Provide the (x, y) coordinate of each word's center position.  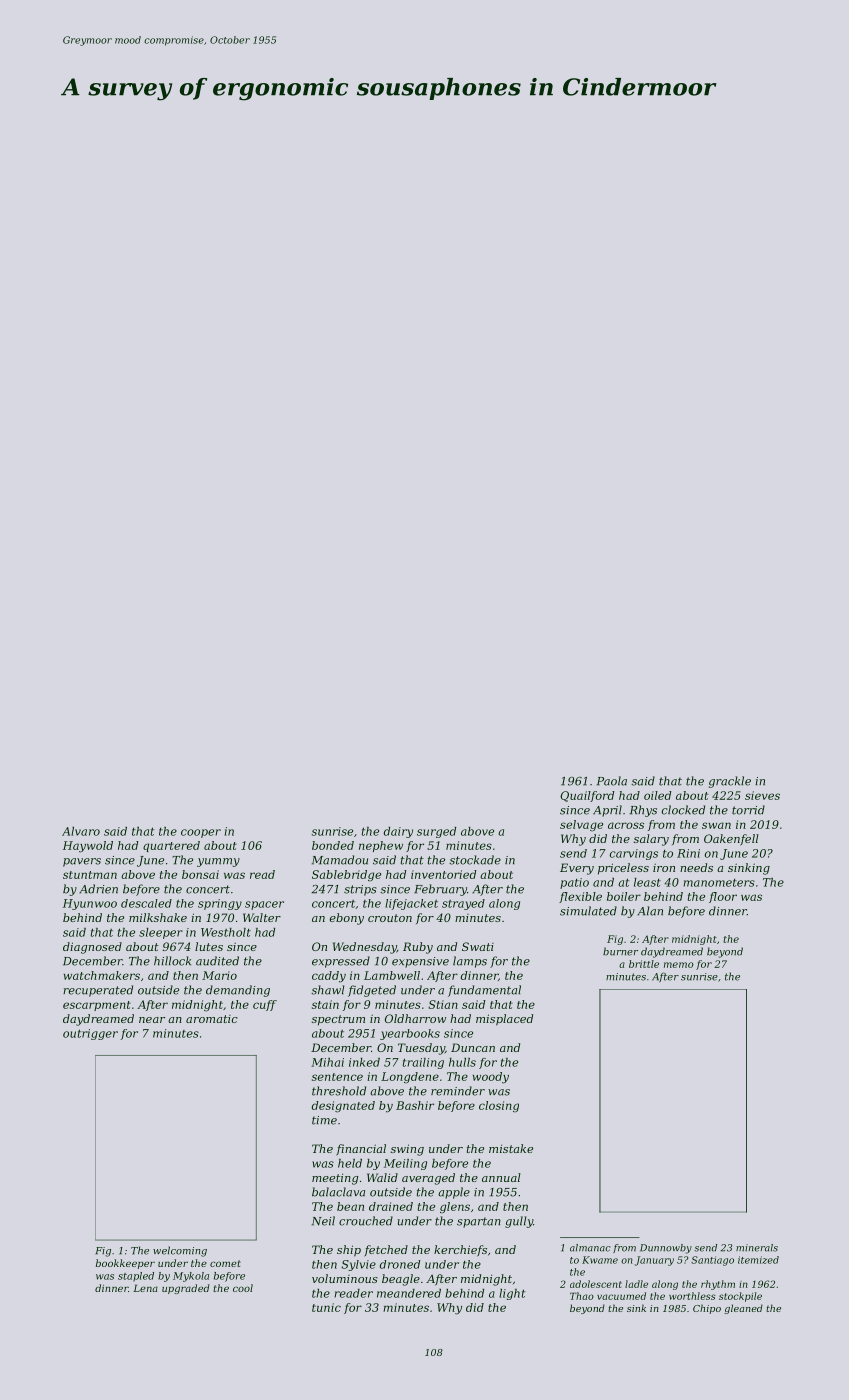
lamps (470, 962)
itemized (758, 1260)
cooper (201, 833)
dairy (398, 832)
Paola (612, 781)
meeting (335, 1179)
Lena (145, 1288)
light (512, 1294)
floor (723, 897)
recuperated (98, 991)
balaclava (338, 1192)
